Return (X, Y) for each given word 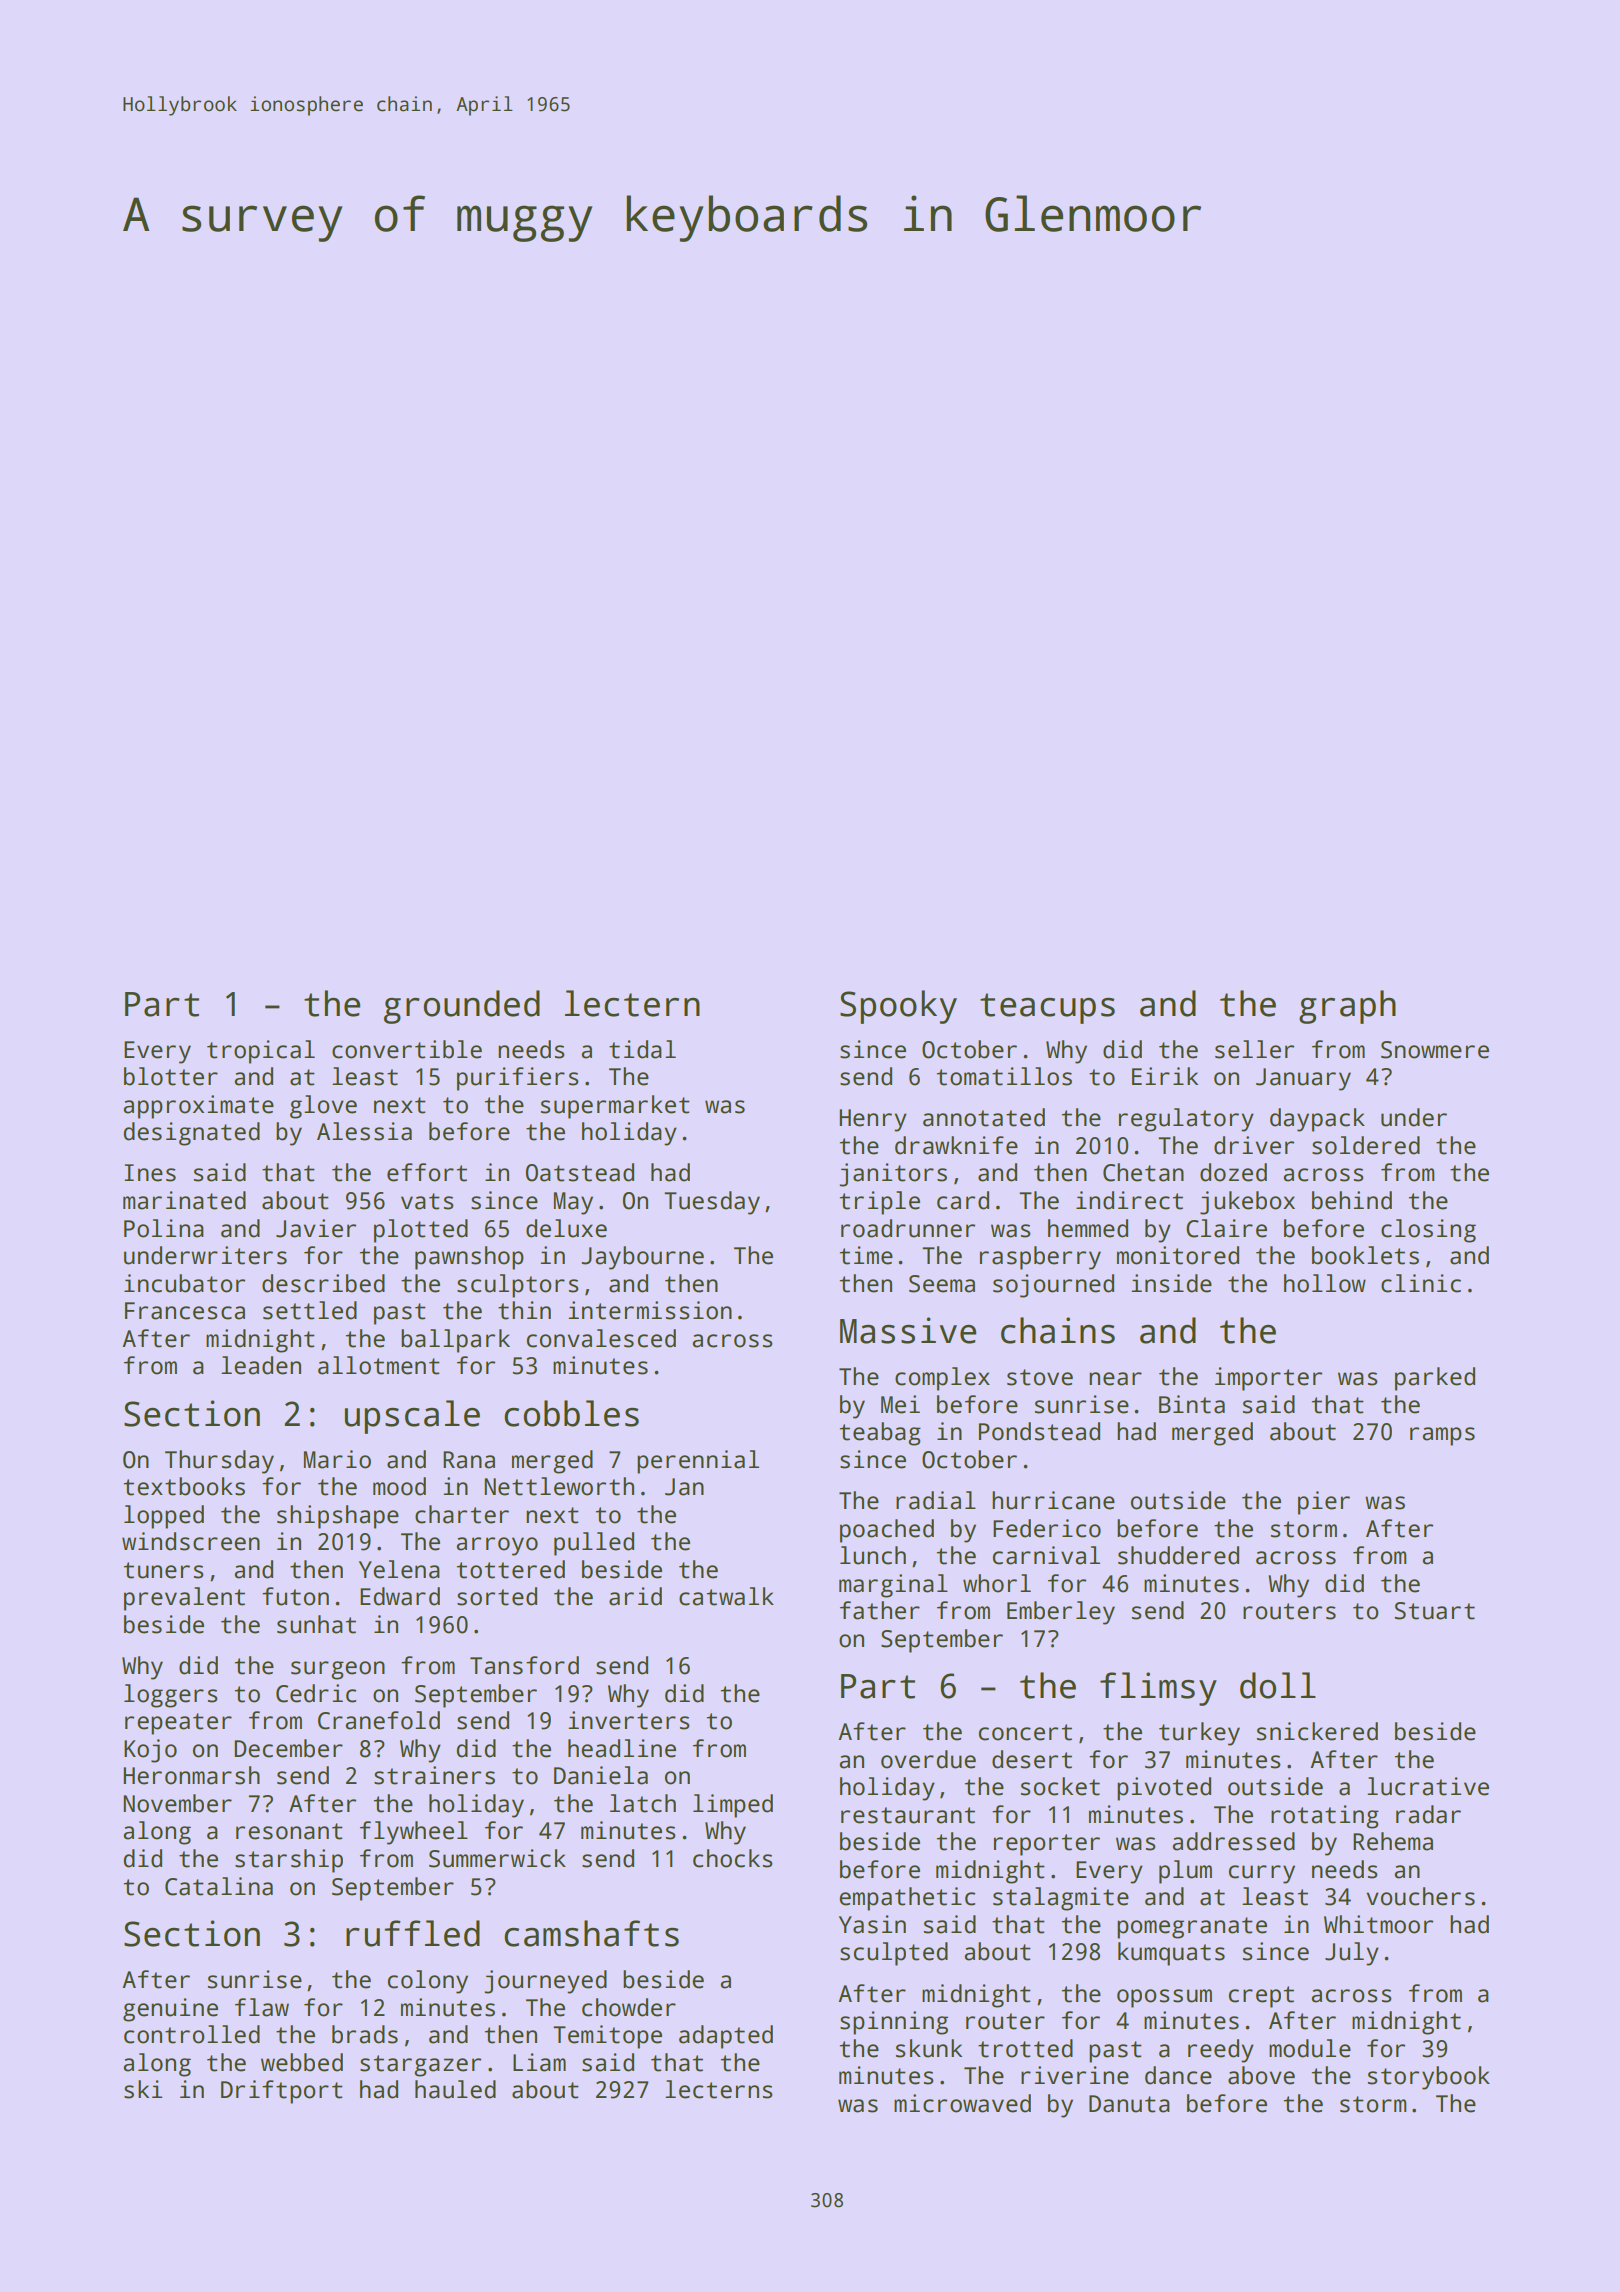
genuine (170, 2010)
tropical (261, 1052)
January (1303, 1079)
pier (1324, 1503)
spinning (894, 2023)
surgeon (338, 1670)
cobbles (571, 1413)
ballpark (455, 1341)
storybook (1429, 2078)
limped (733, 1806)
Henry (873, 1120)
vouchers (1420, 1896)
